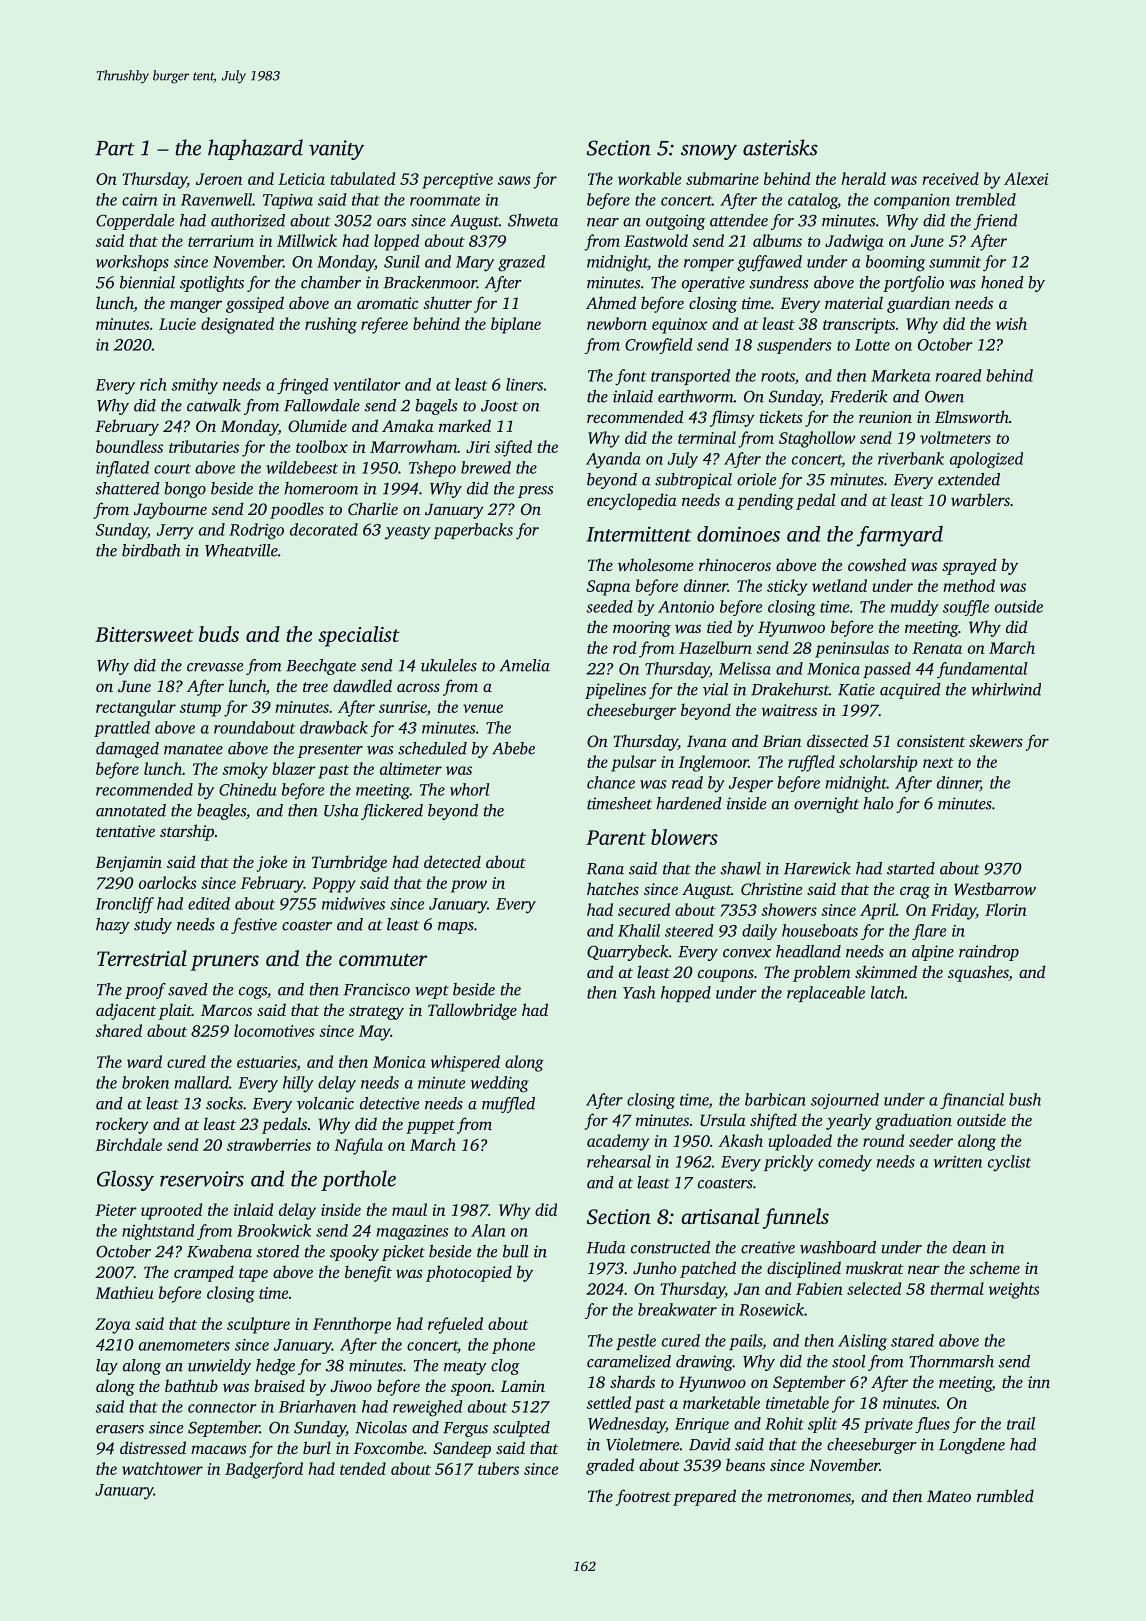 The width and height of the screenshot is (1146, 1621). Describe the element at coordinates (514, 180) in the screenshot. I see `saws` at that location.
